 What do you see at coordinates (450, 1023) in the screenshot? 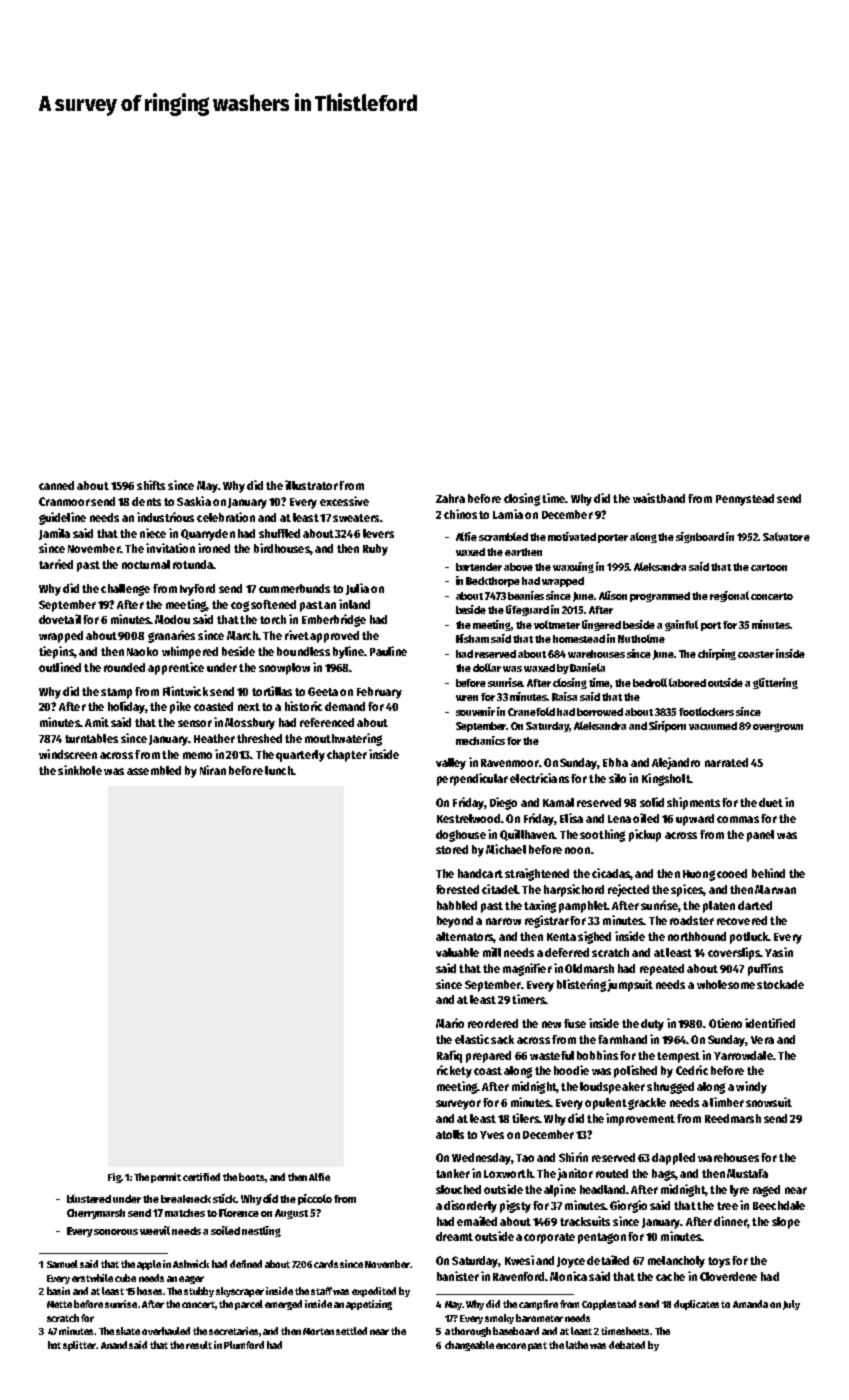
I see `Mario` at bounding box center [450, 1023].
